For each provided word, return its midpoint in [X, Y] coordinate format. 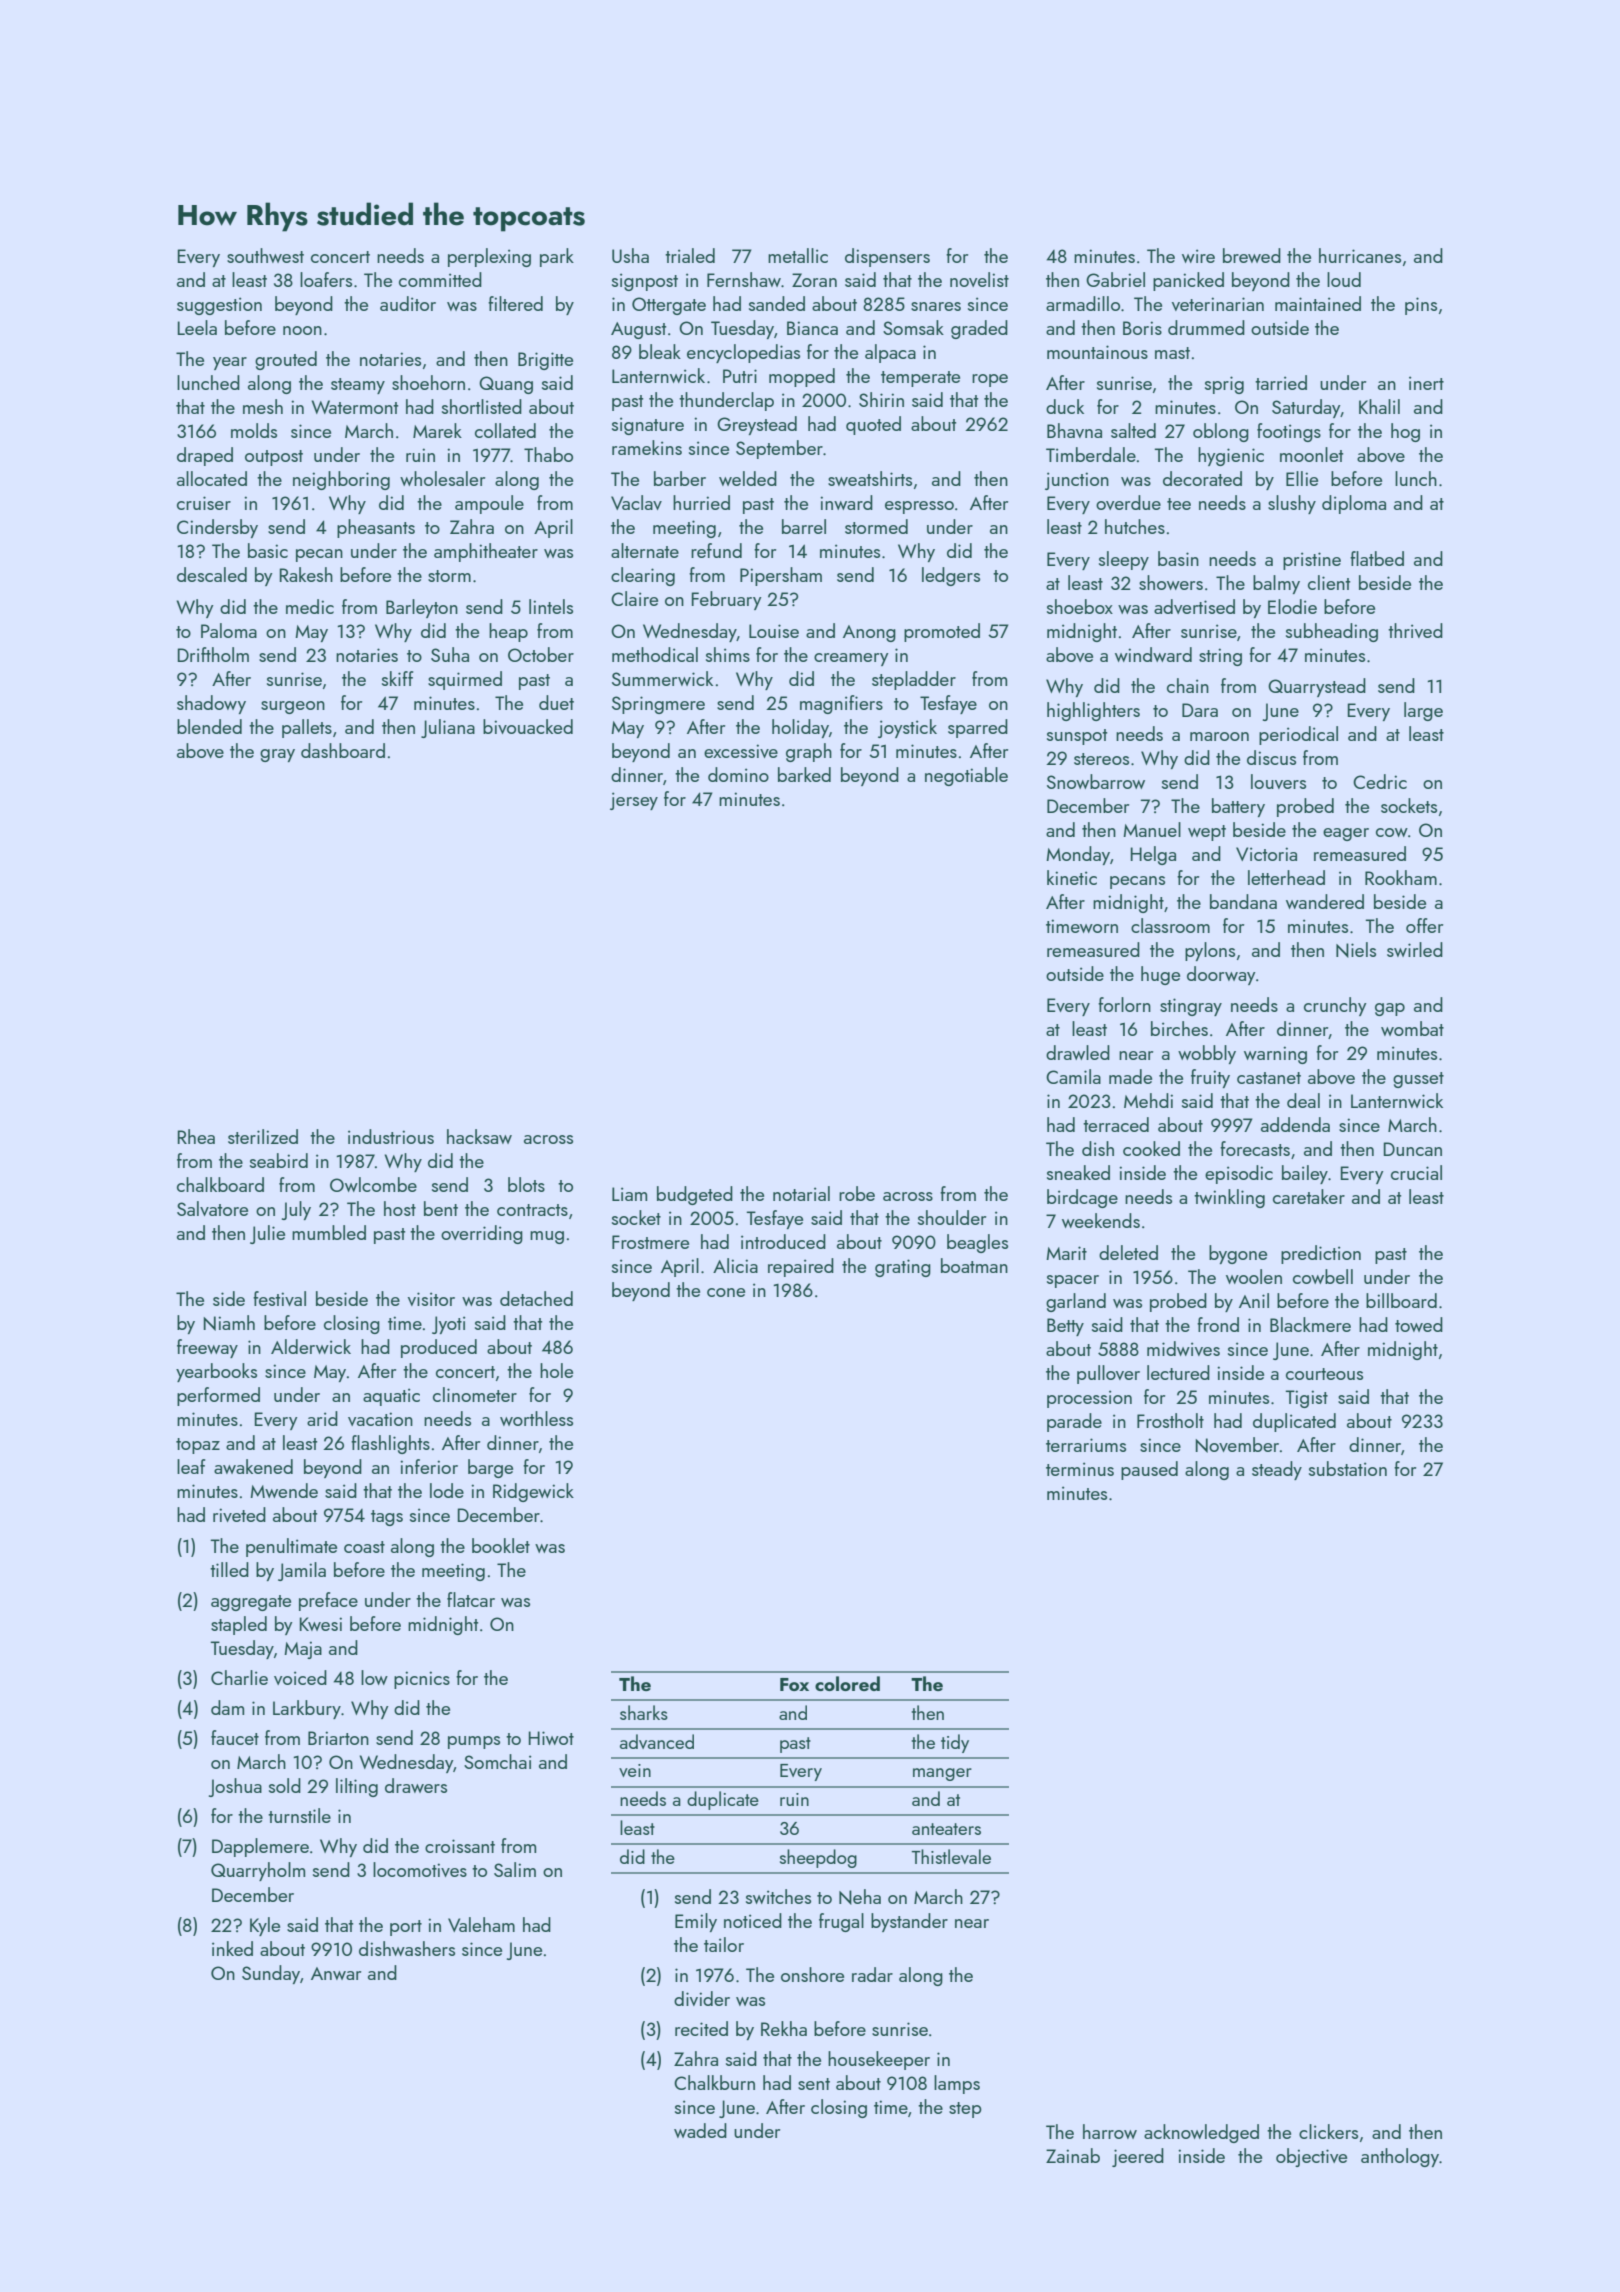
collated [505, 430]
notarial [801, 1193]
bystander [909, 1922]
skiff [397, 678]
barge [490, 1468]
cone [726, 1292]
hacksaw [479, 1136]
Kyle [265, 1926]
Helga [1153, 855]
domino [738, 774]
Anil [1254, 1300]
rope [990, 380]
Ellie [1302, 478]
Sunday [271, 1974]
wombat [1412, 1028]
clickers [1328, 2131]
